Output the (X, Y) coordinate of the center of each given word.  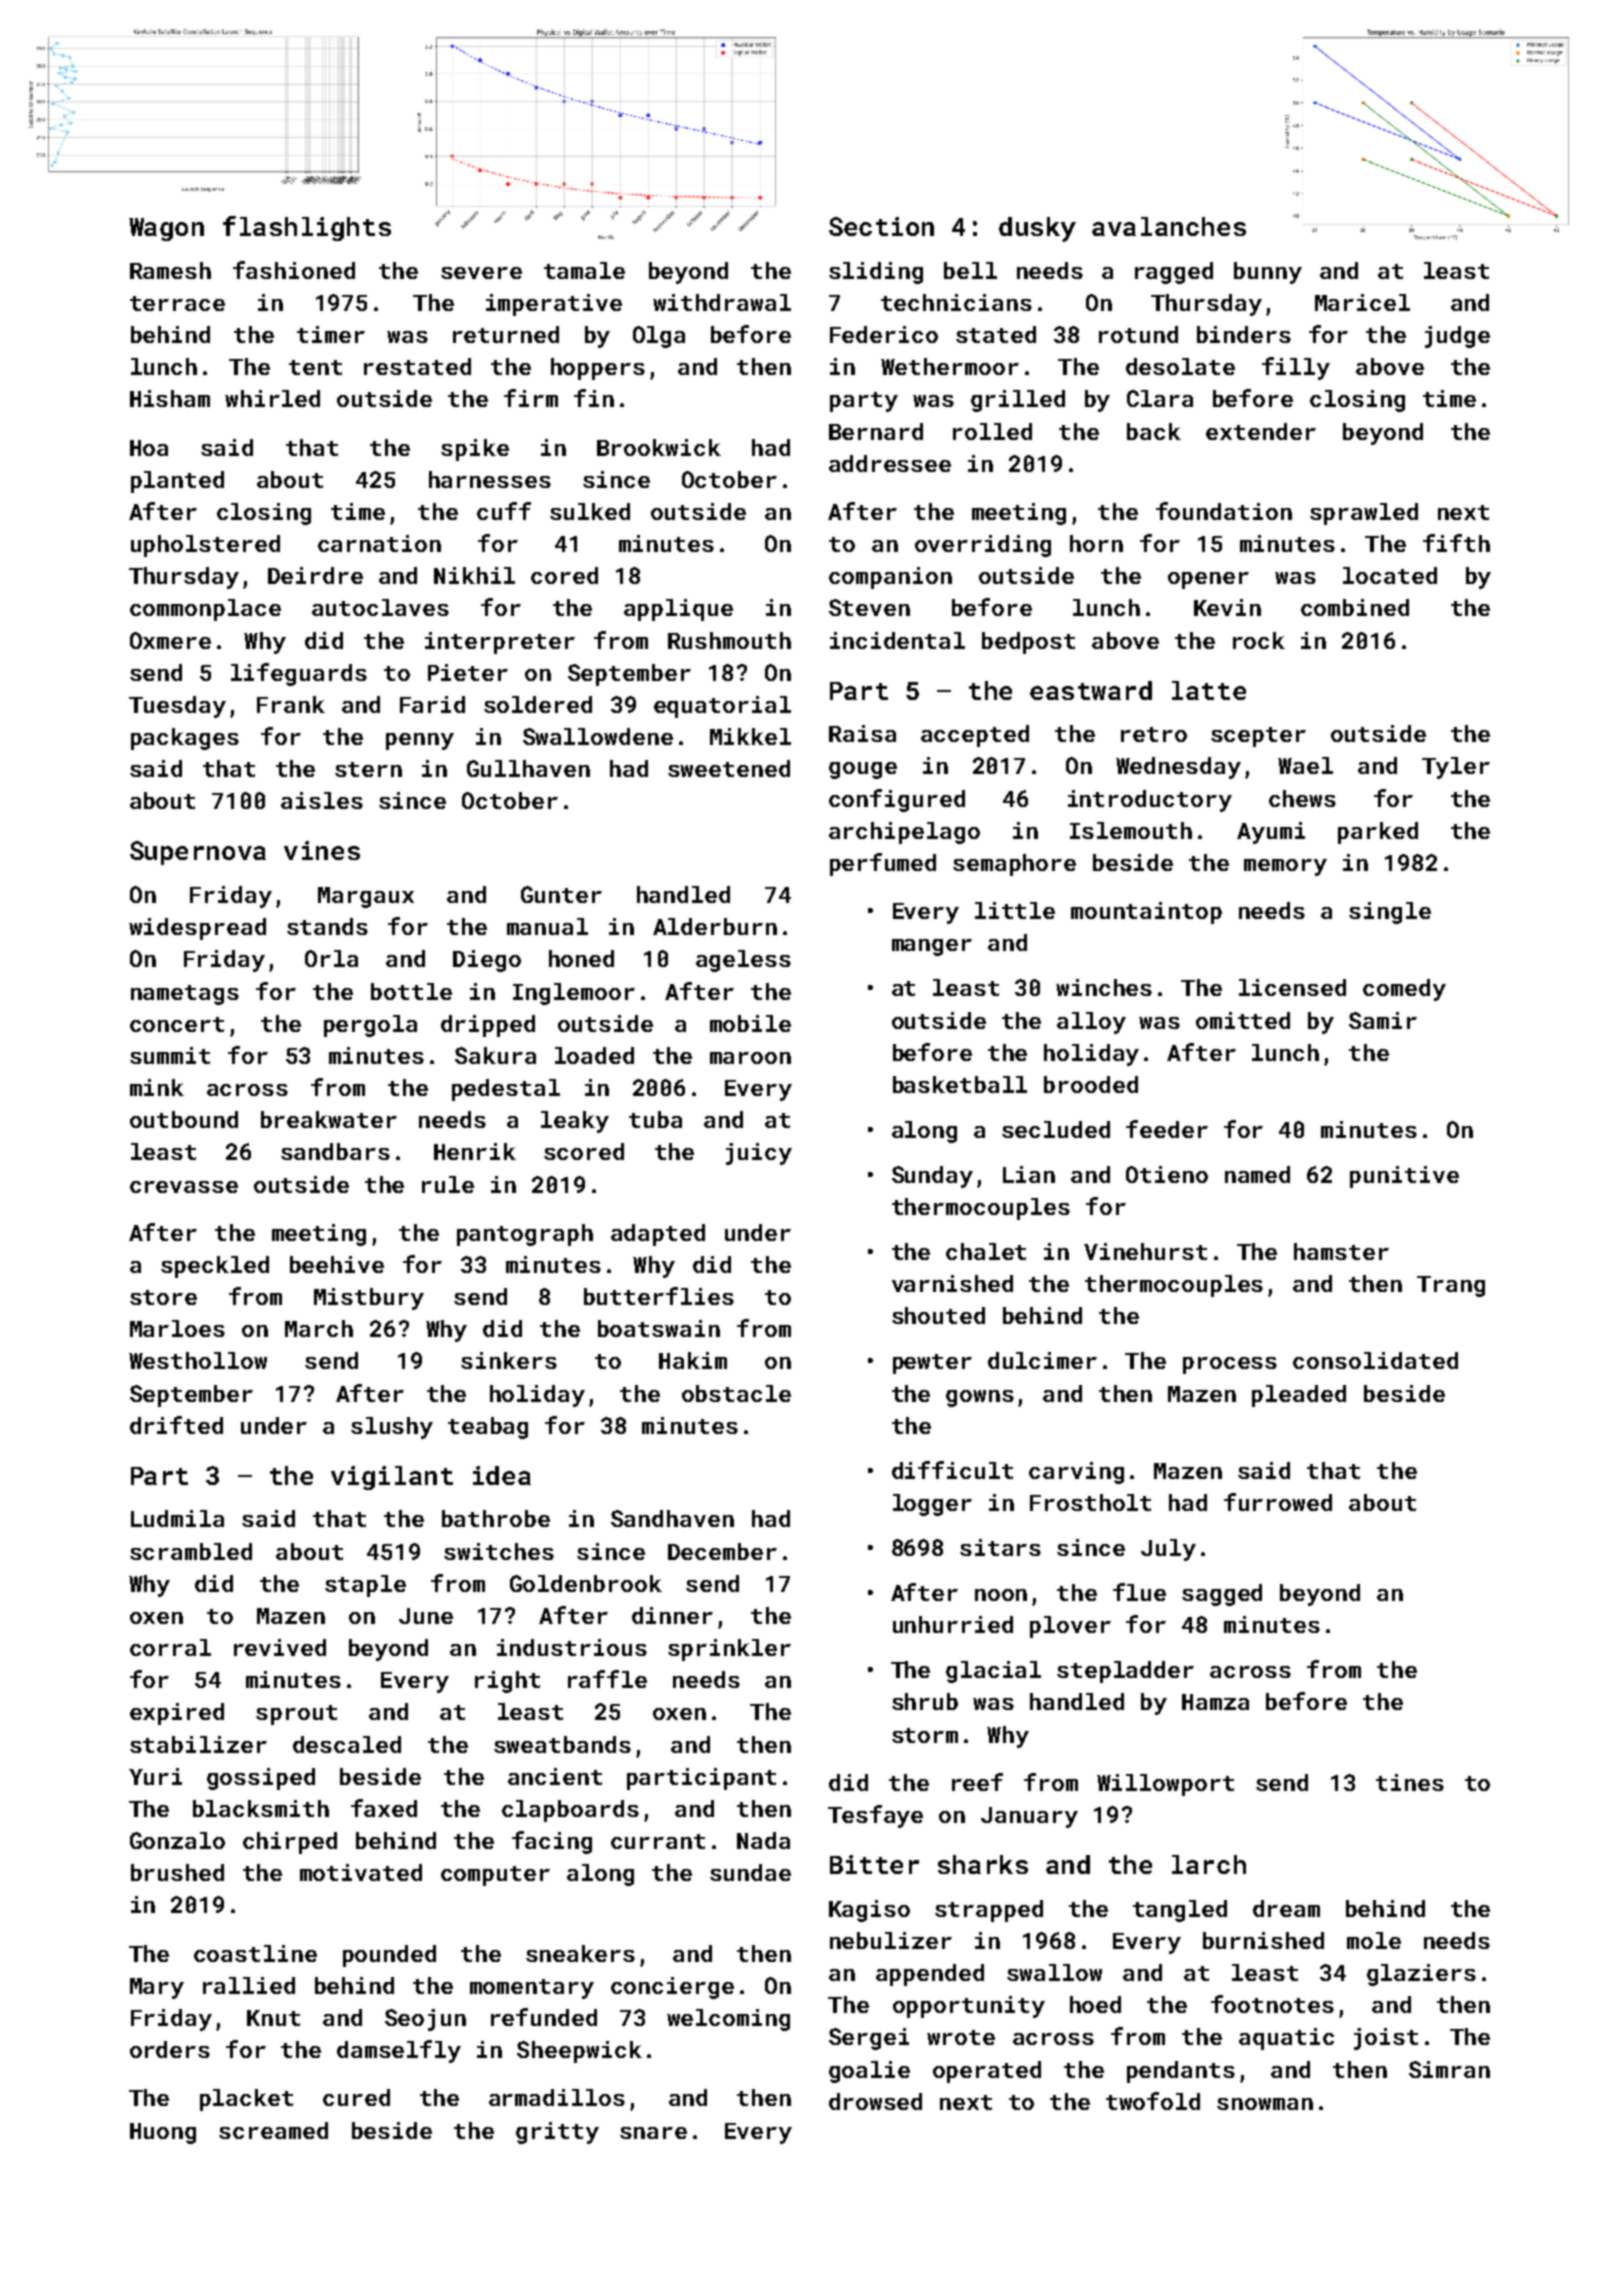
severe (481, 273)
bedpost (1028, 643)
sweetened (729, 768)
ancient (555, 1776)
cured (356, 2097)
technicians (956, 302)
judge (1457, 337)
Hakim (693, 1360)
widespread (197, 929)
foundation (1224, 511)
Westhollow (198, 1360)
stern (368, 769)
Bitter (874, 1864)
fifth (1456, 543)
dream (1286, 1908)
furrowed (1278, 1502)
